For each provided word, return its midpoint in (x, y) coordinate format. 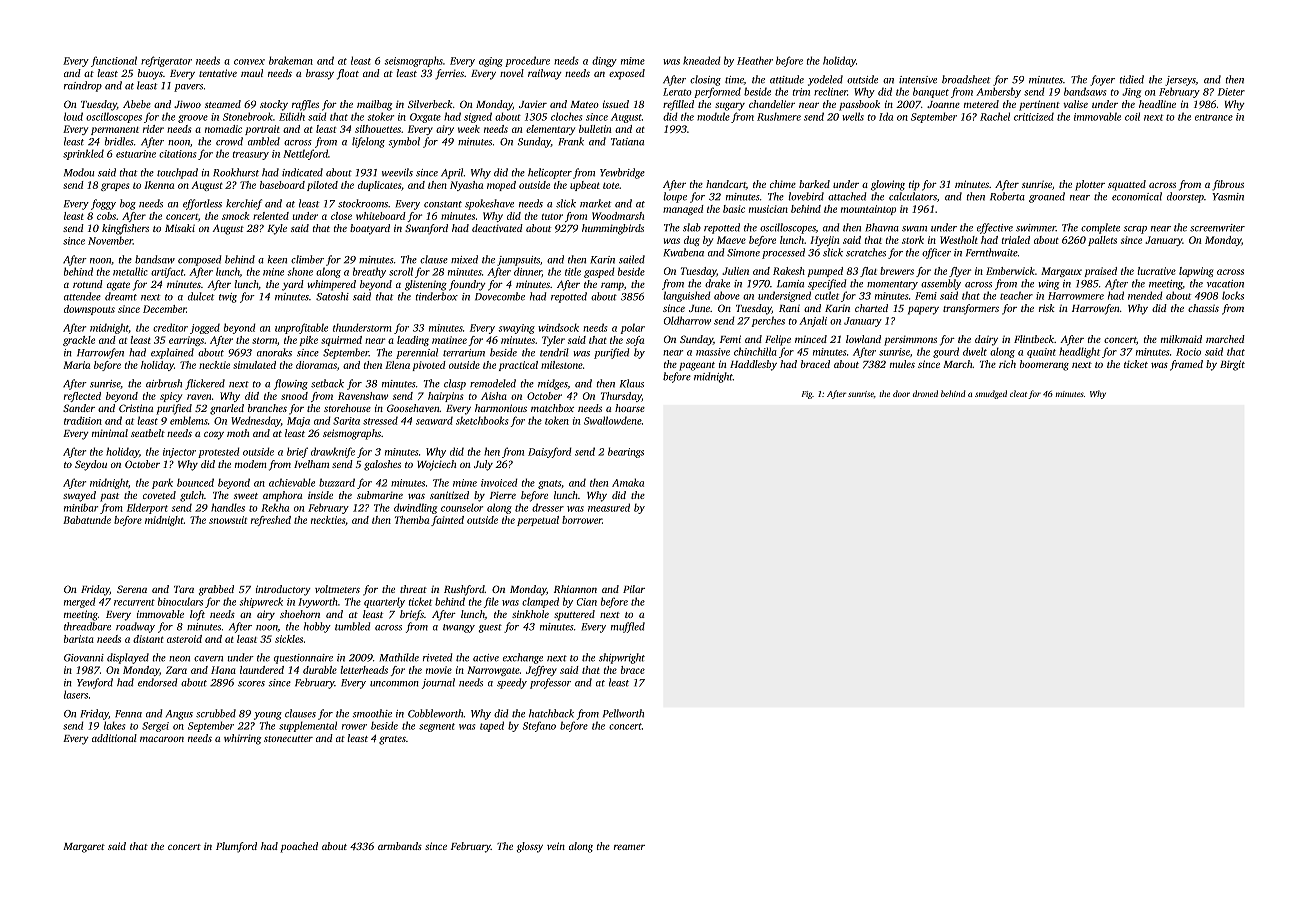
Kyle (277, 229)
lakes (115, 725)
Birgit (1232, 365)
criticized (1034, 117)
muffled (628, 627)
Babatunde (87, 520)
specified (827, 284)
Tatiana (627, 142)
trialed (1016, 240)
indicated (302, 172)
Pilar (634, 589)
